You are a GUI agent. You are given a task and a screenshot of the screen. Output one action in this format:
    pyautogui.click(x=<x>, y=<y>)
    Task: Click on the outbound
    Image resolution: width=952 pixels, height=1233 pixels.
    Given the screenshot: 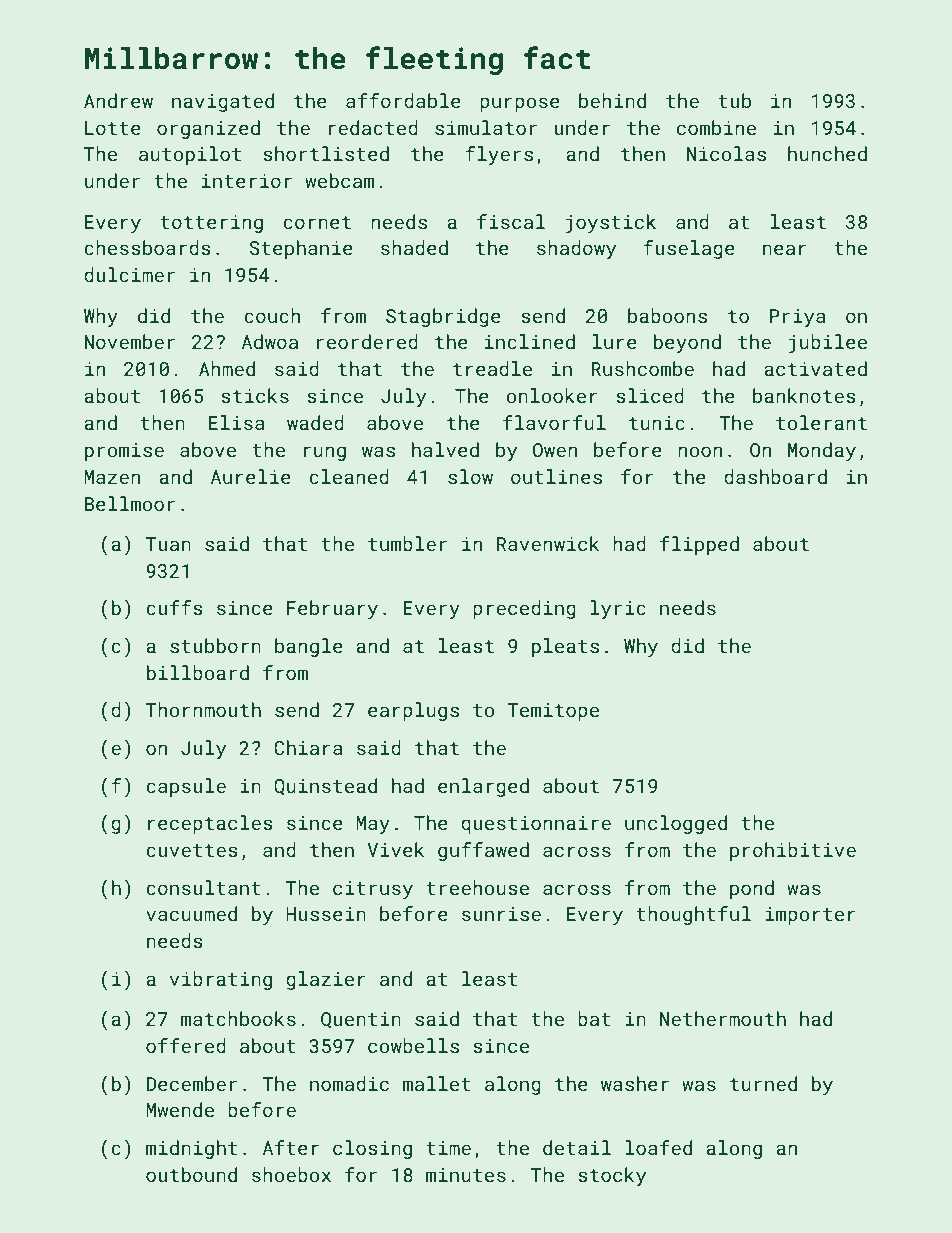 What is the action you would take?
    pyautogui.click(x=191, y=1174)
